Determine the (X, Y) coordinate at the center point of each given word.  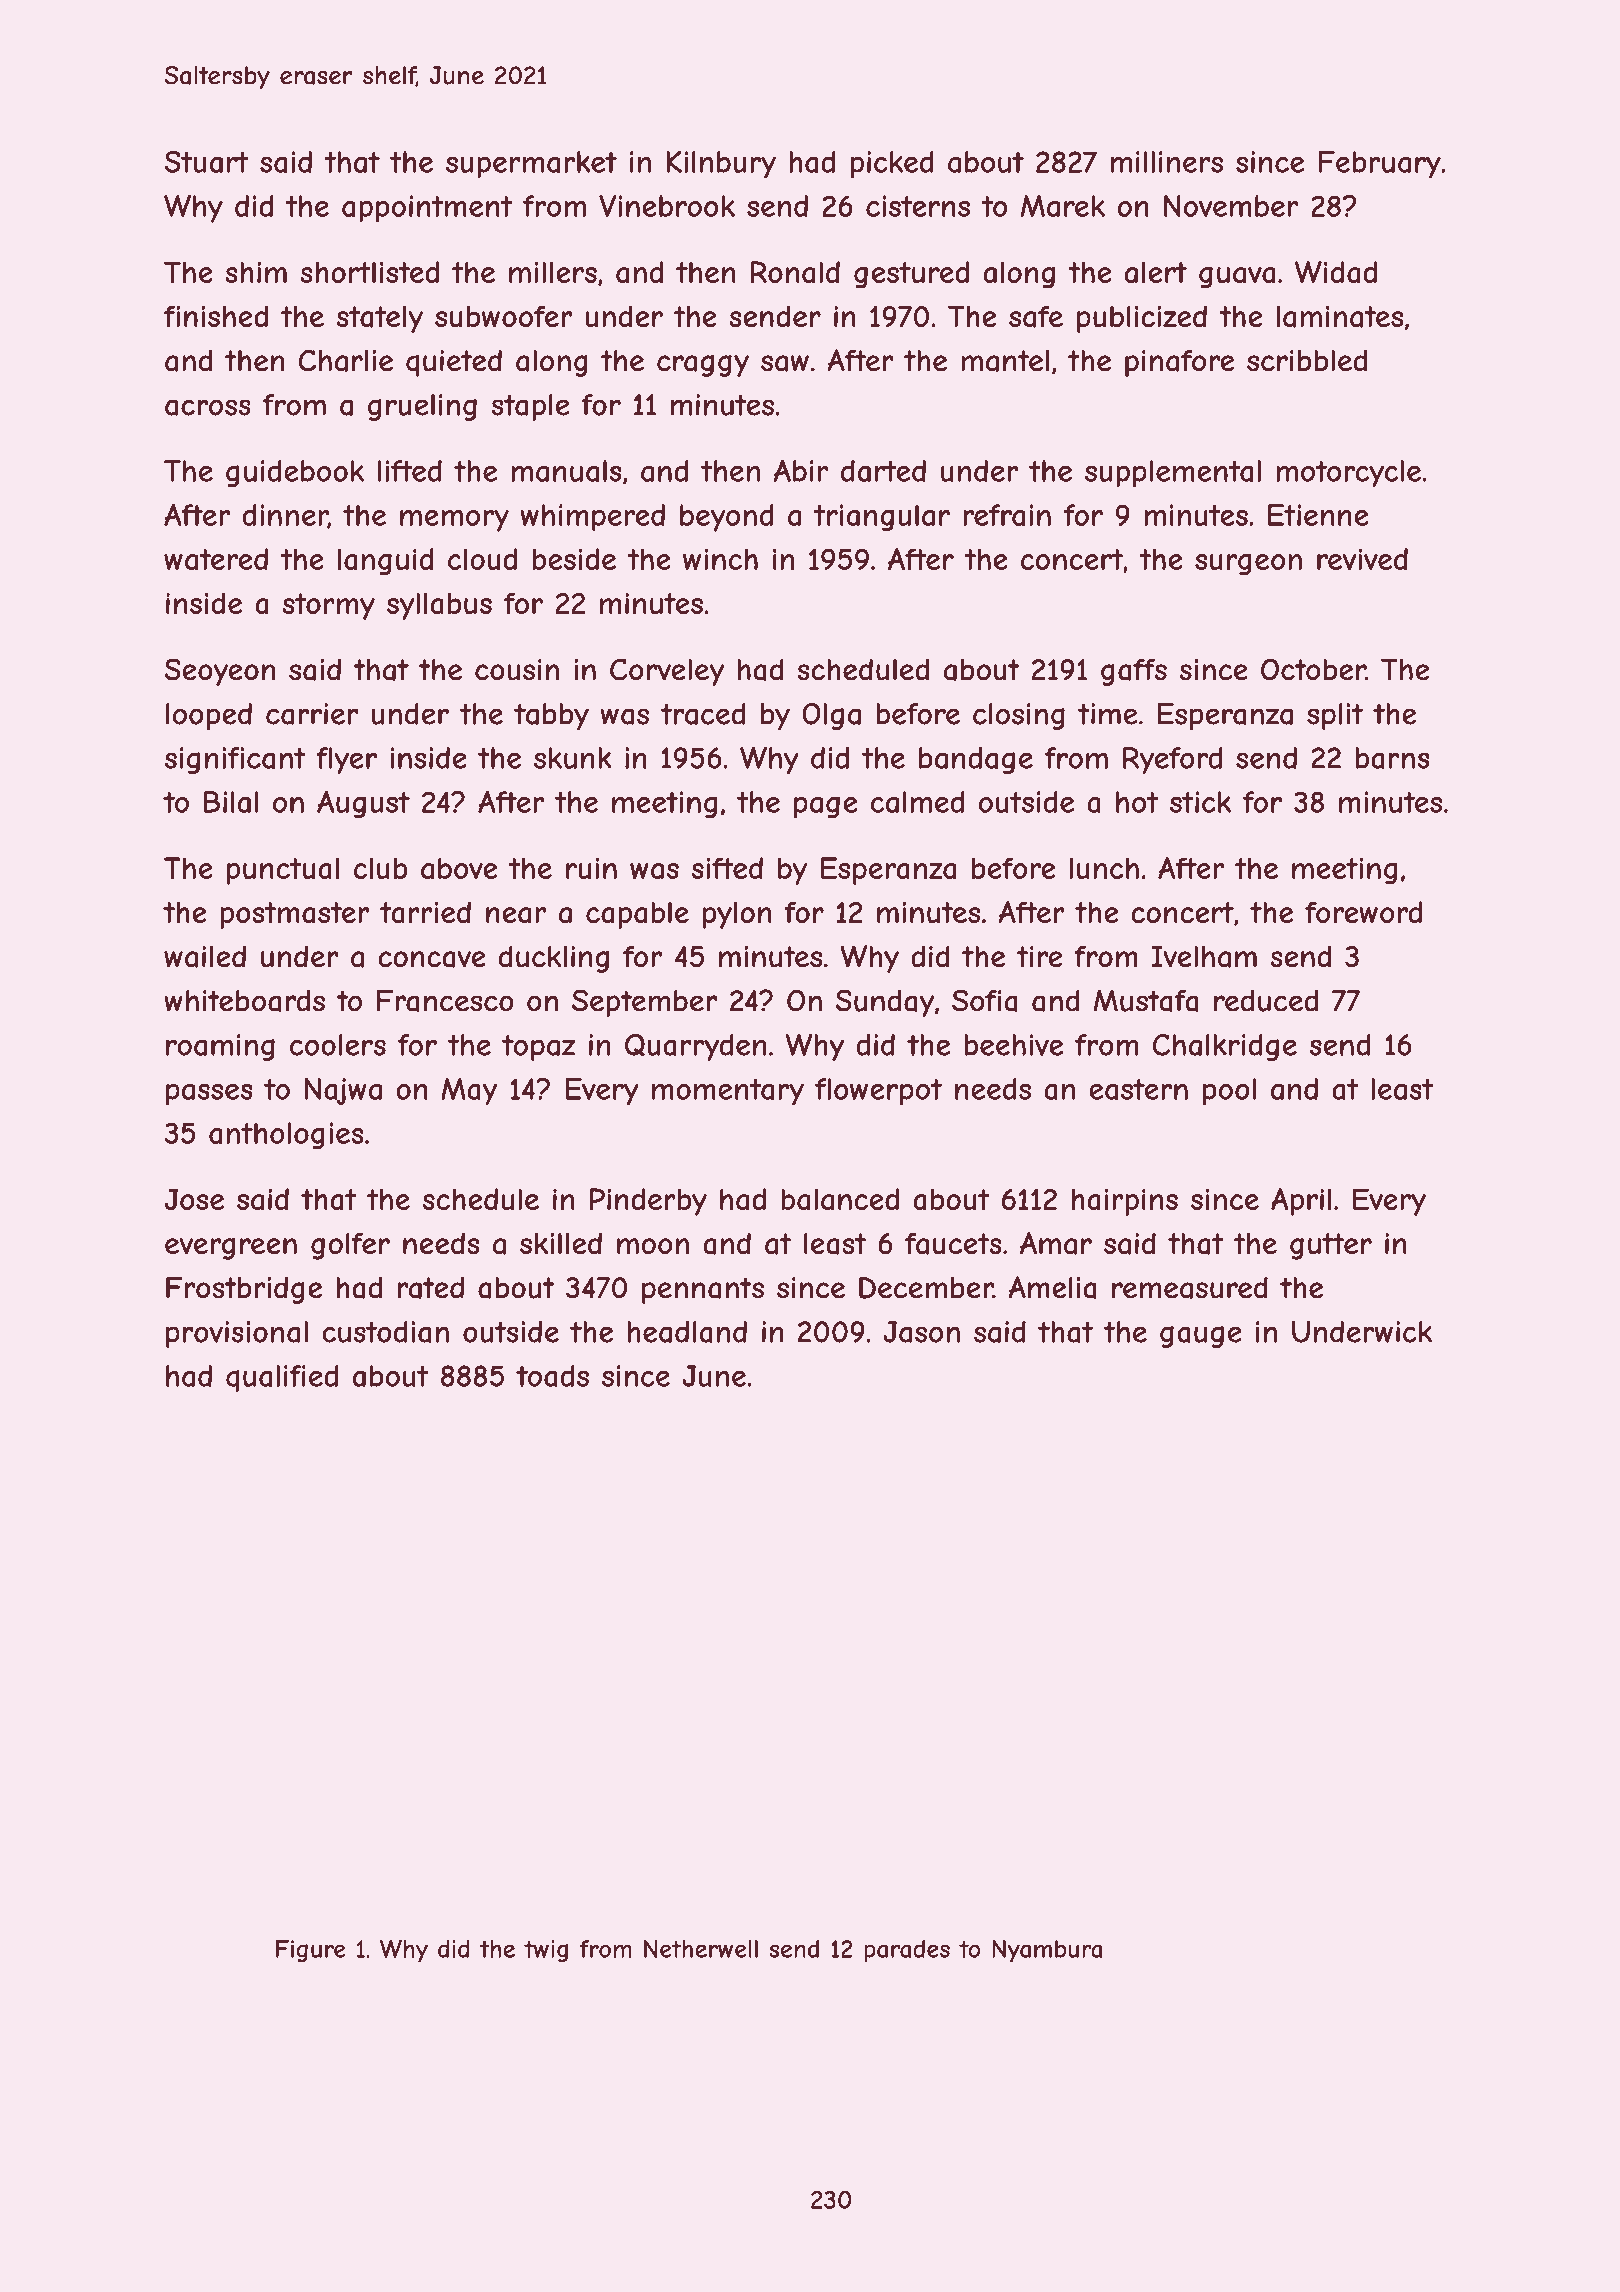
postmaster (294, 915)
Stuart (206, 162)
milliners (1166, 162)
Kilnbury (721, 165)
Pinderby (648, 1202)
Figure (311, 1951)
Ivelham (1204, 956)
